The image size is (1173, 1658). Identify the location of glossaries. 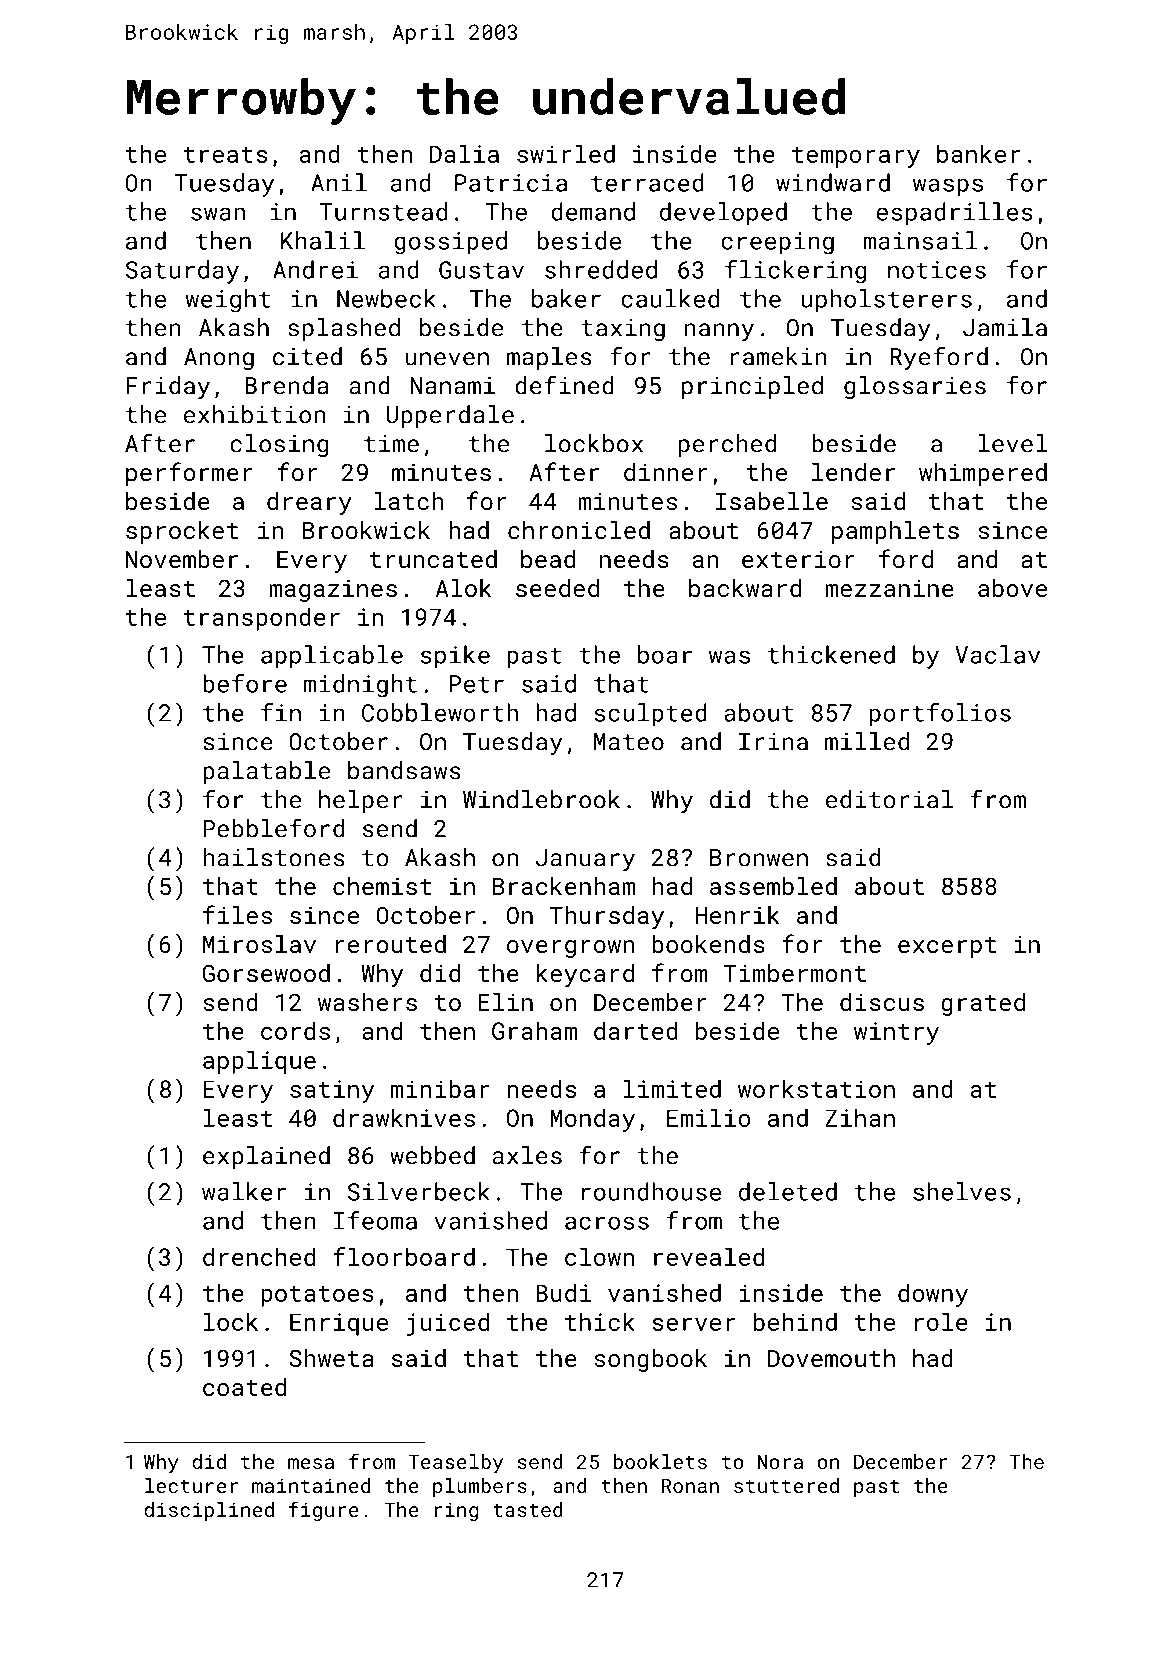
(915, 387).
